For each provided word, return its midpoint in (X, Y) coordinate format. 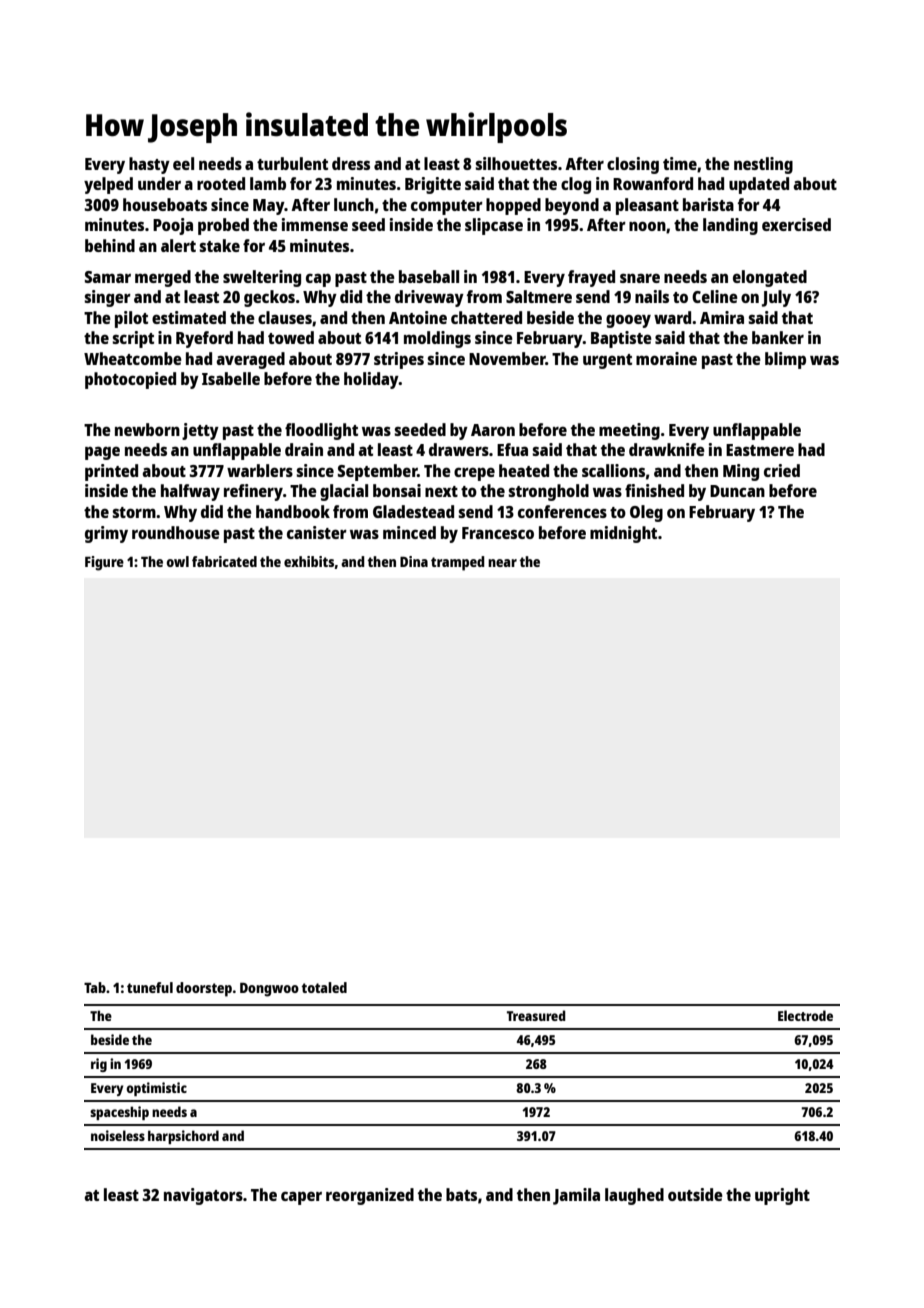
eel (183, 163)
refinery (253, 492)
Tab (95, 987)
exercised (796, 224)
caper (301, 1198)
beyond (572, 206)
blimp (785, 360)
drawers (459, 449)
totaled (324, 987)
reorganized (370, 1196)
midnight (623, 534)
